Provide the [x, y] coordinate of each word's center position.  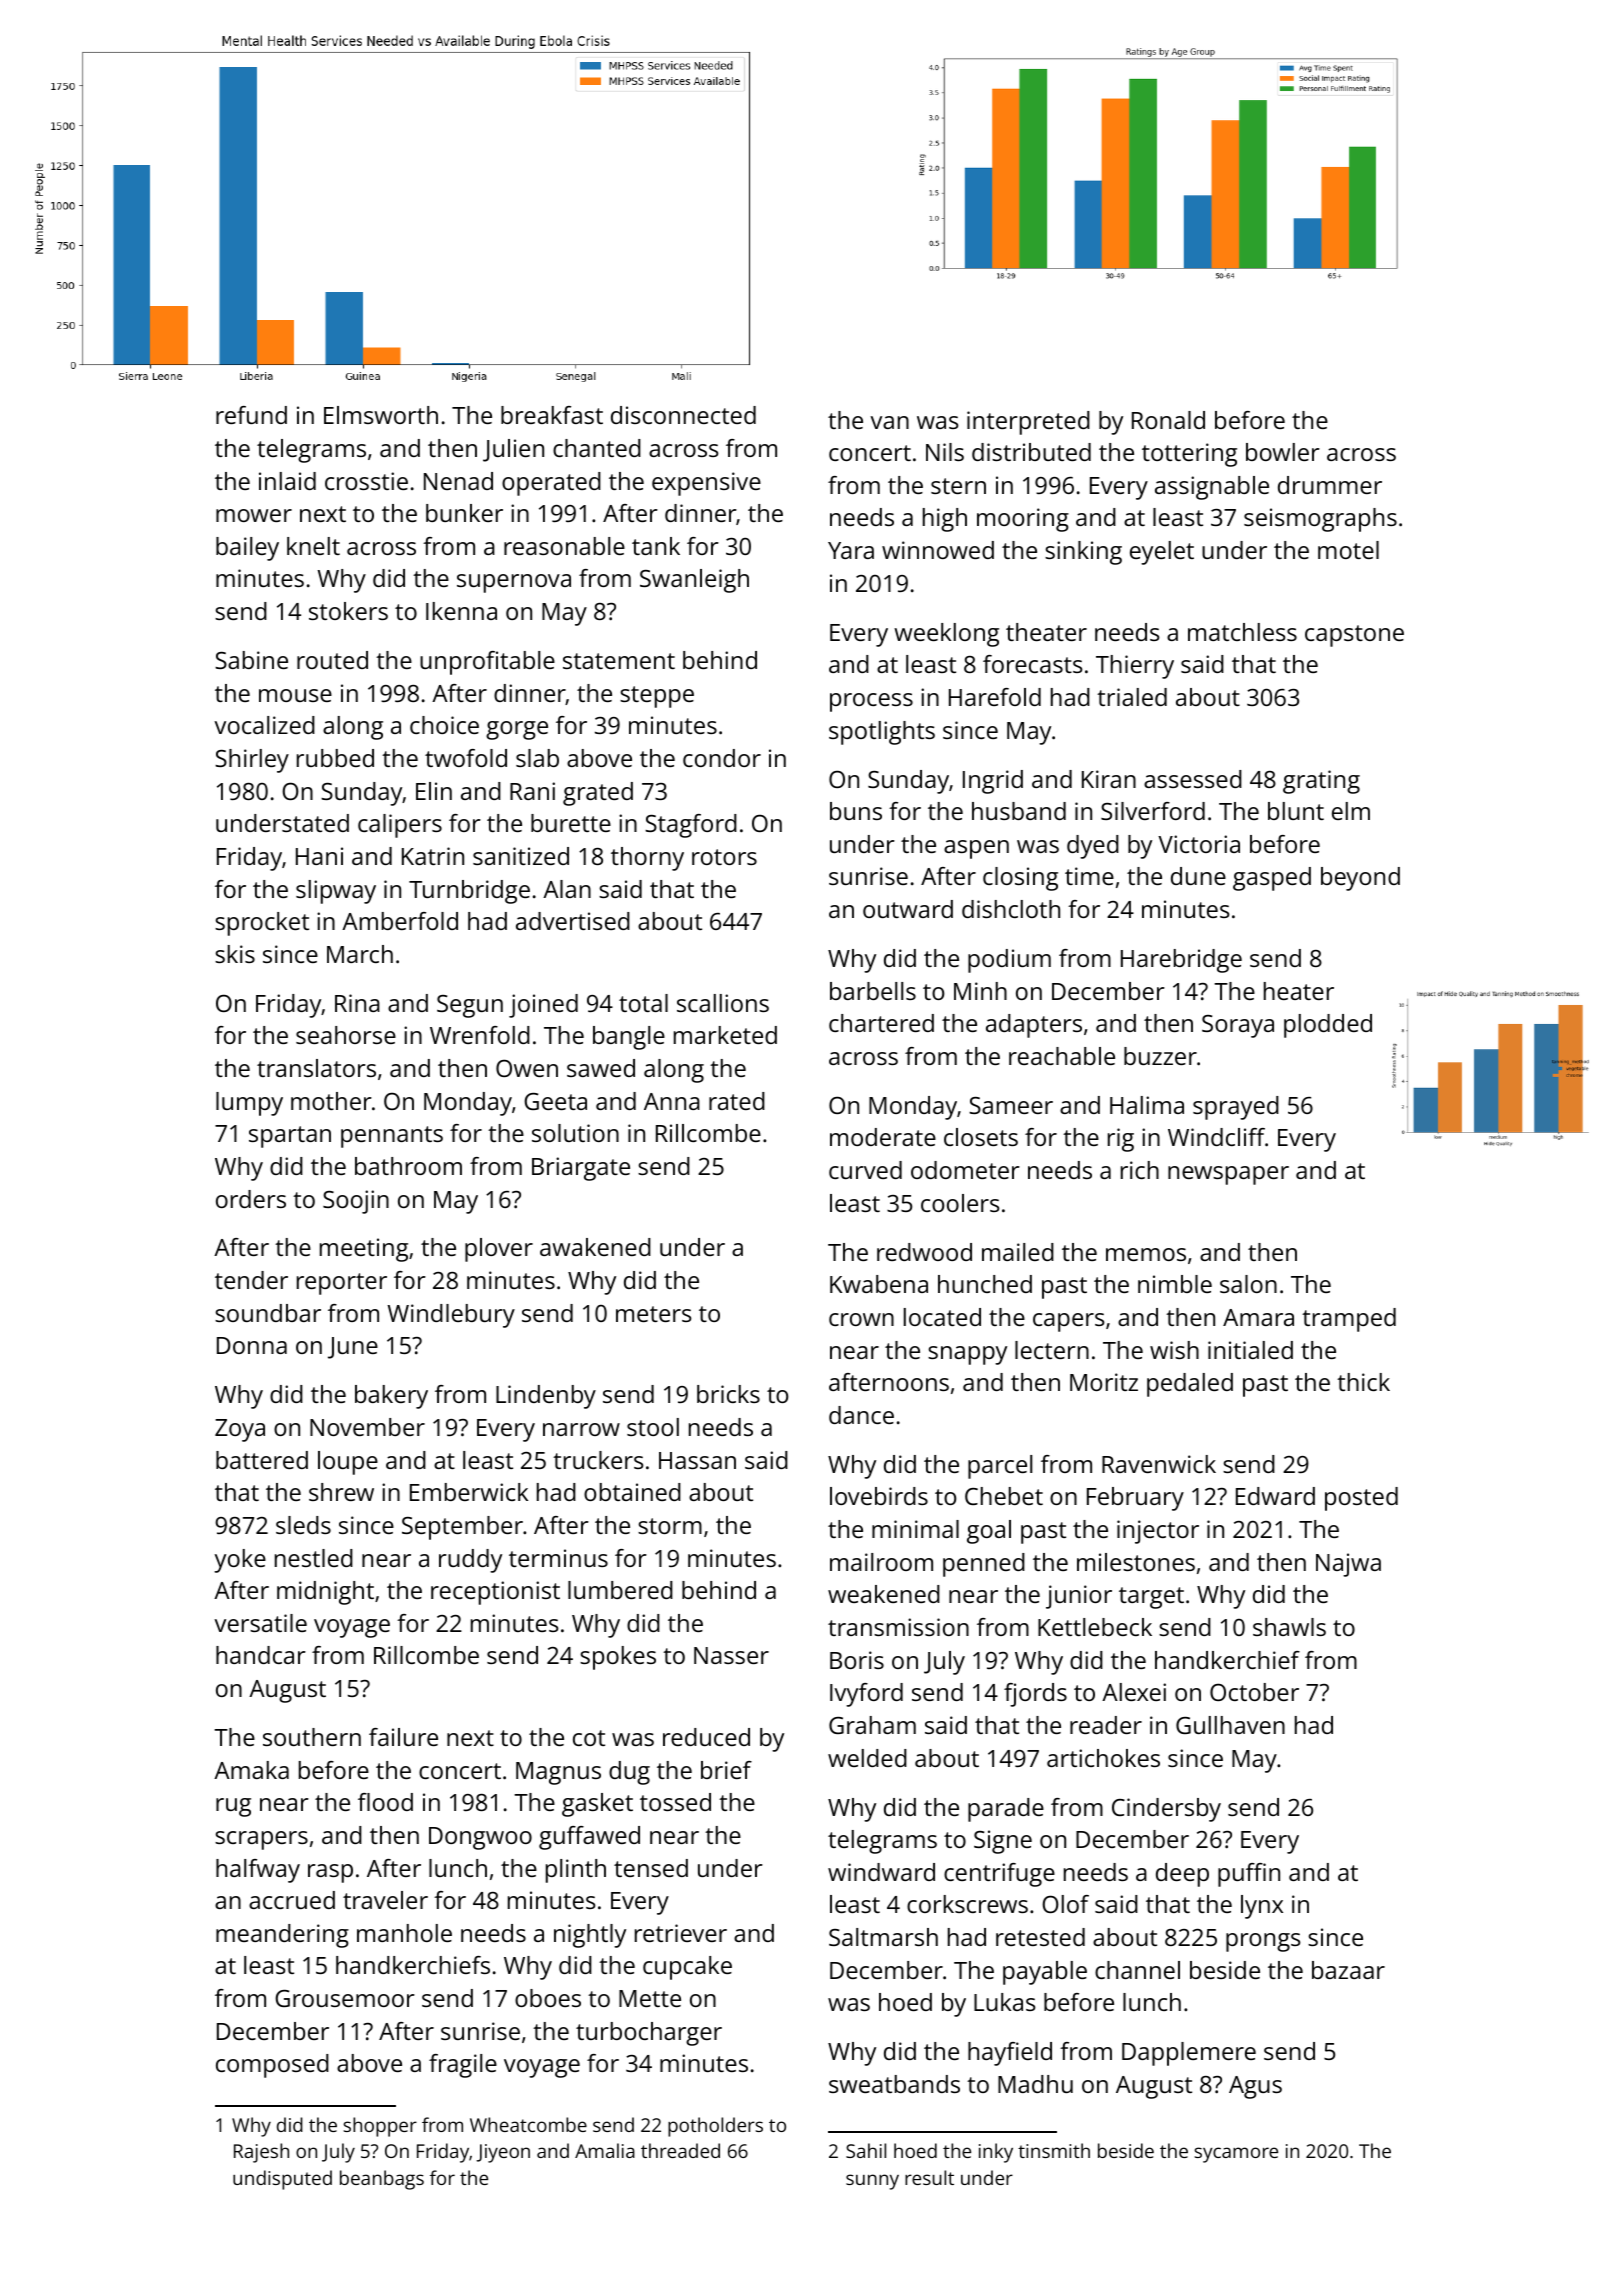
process [871, 702]
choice [444, 725]
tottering [1189, 455]
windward [881, 1872]
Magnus [558, 1773]
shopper [380, 2127]
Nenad [458, 481]
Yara [851, 550]
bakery [391, 1397]
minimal [915, 1529]
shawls [1289, 1627]
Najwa [1348, 1565]
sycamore [1236, 2155]
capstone [1354, 636]
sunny [872, 2182]
